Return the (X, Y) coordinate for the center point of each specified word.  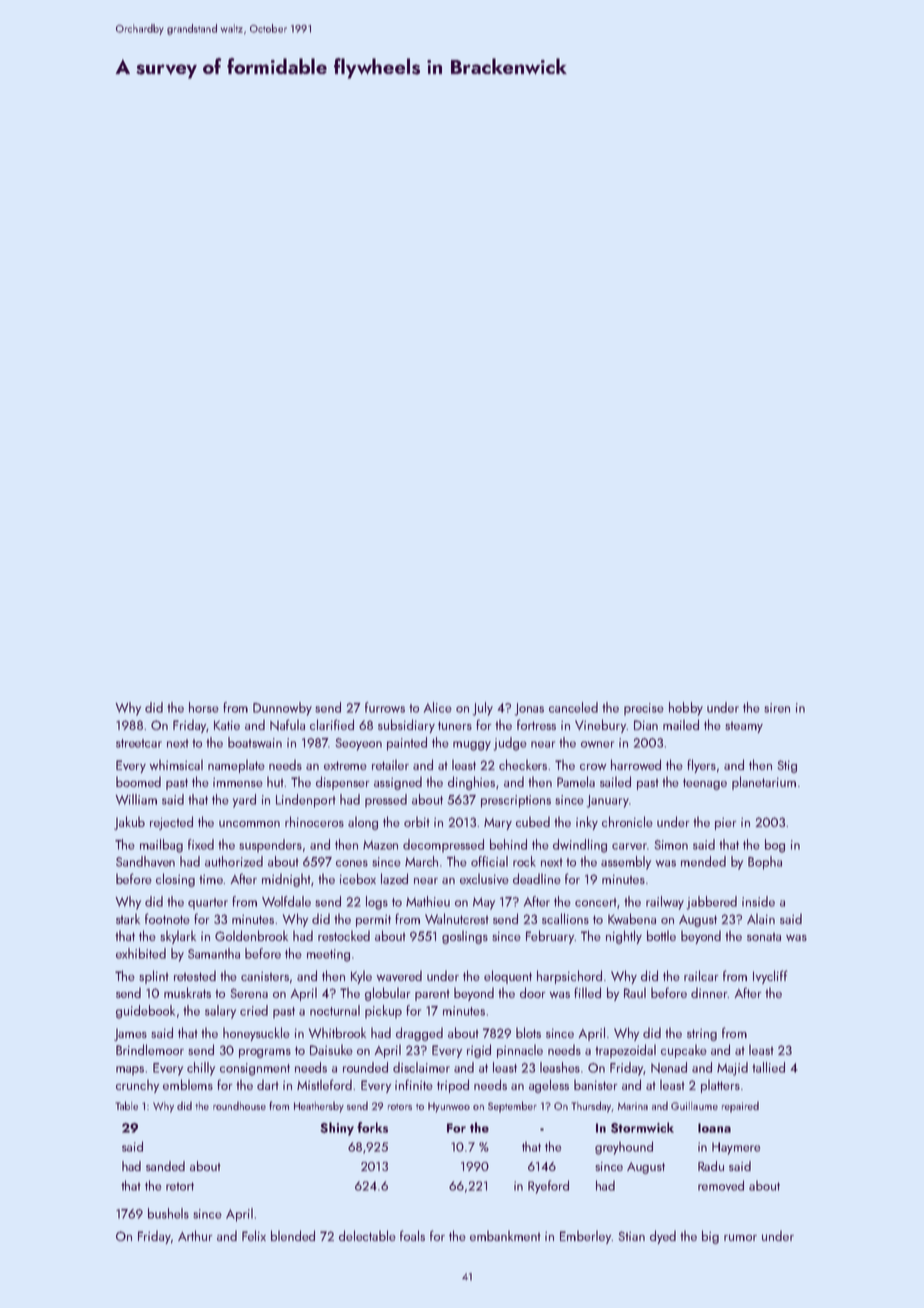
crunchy (137, 1086)
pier (725, 823)
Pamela (576, 781)
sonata (764, 936)
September (512, 1107)
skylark (178, 937)
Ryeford (548, 1187)
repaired (740, 1107)
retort (180, 1186)
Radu (711, 1166)
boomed (138, 781)
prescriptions (516, 801)
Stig (787, 766)
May (484, 903)
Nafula (287, 725)
